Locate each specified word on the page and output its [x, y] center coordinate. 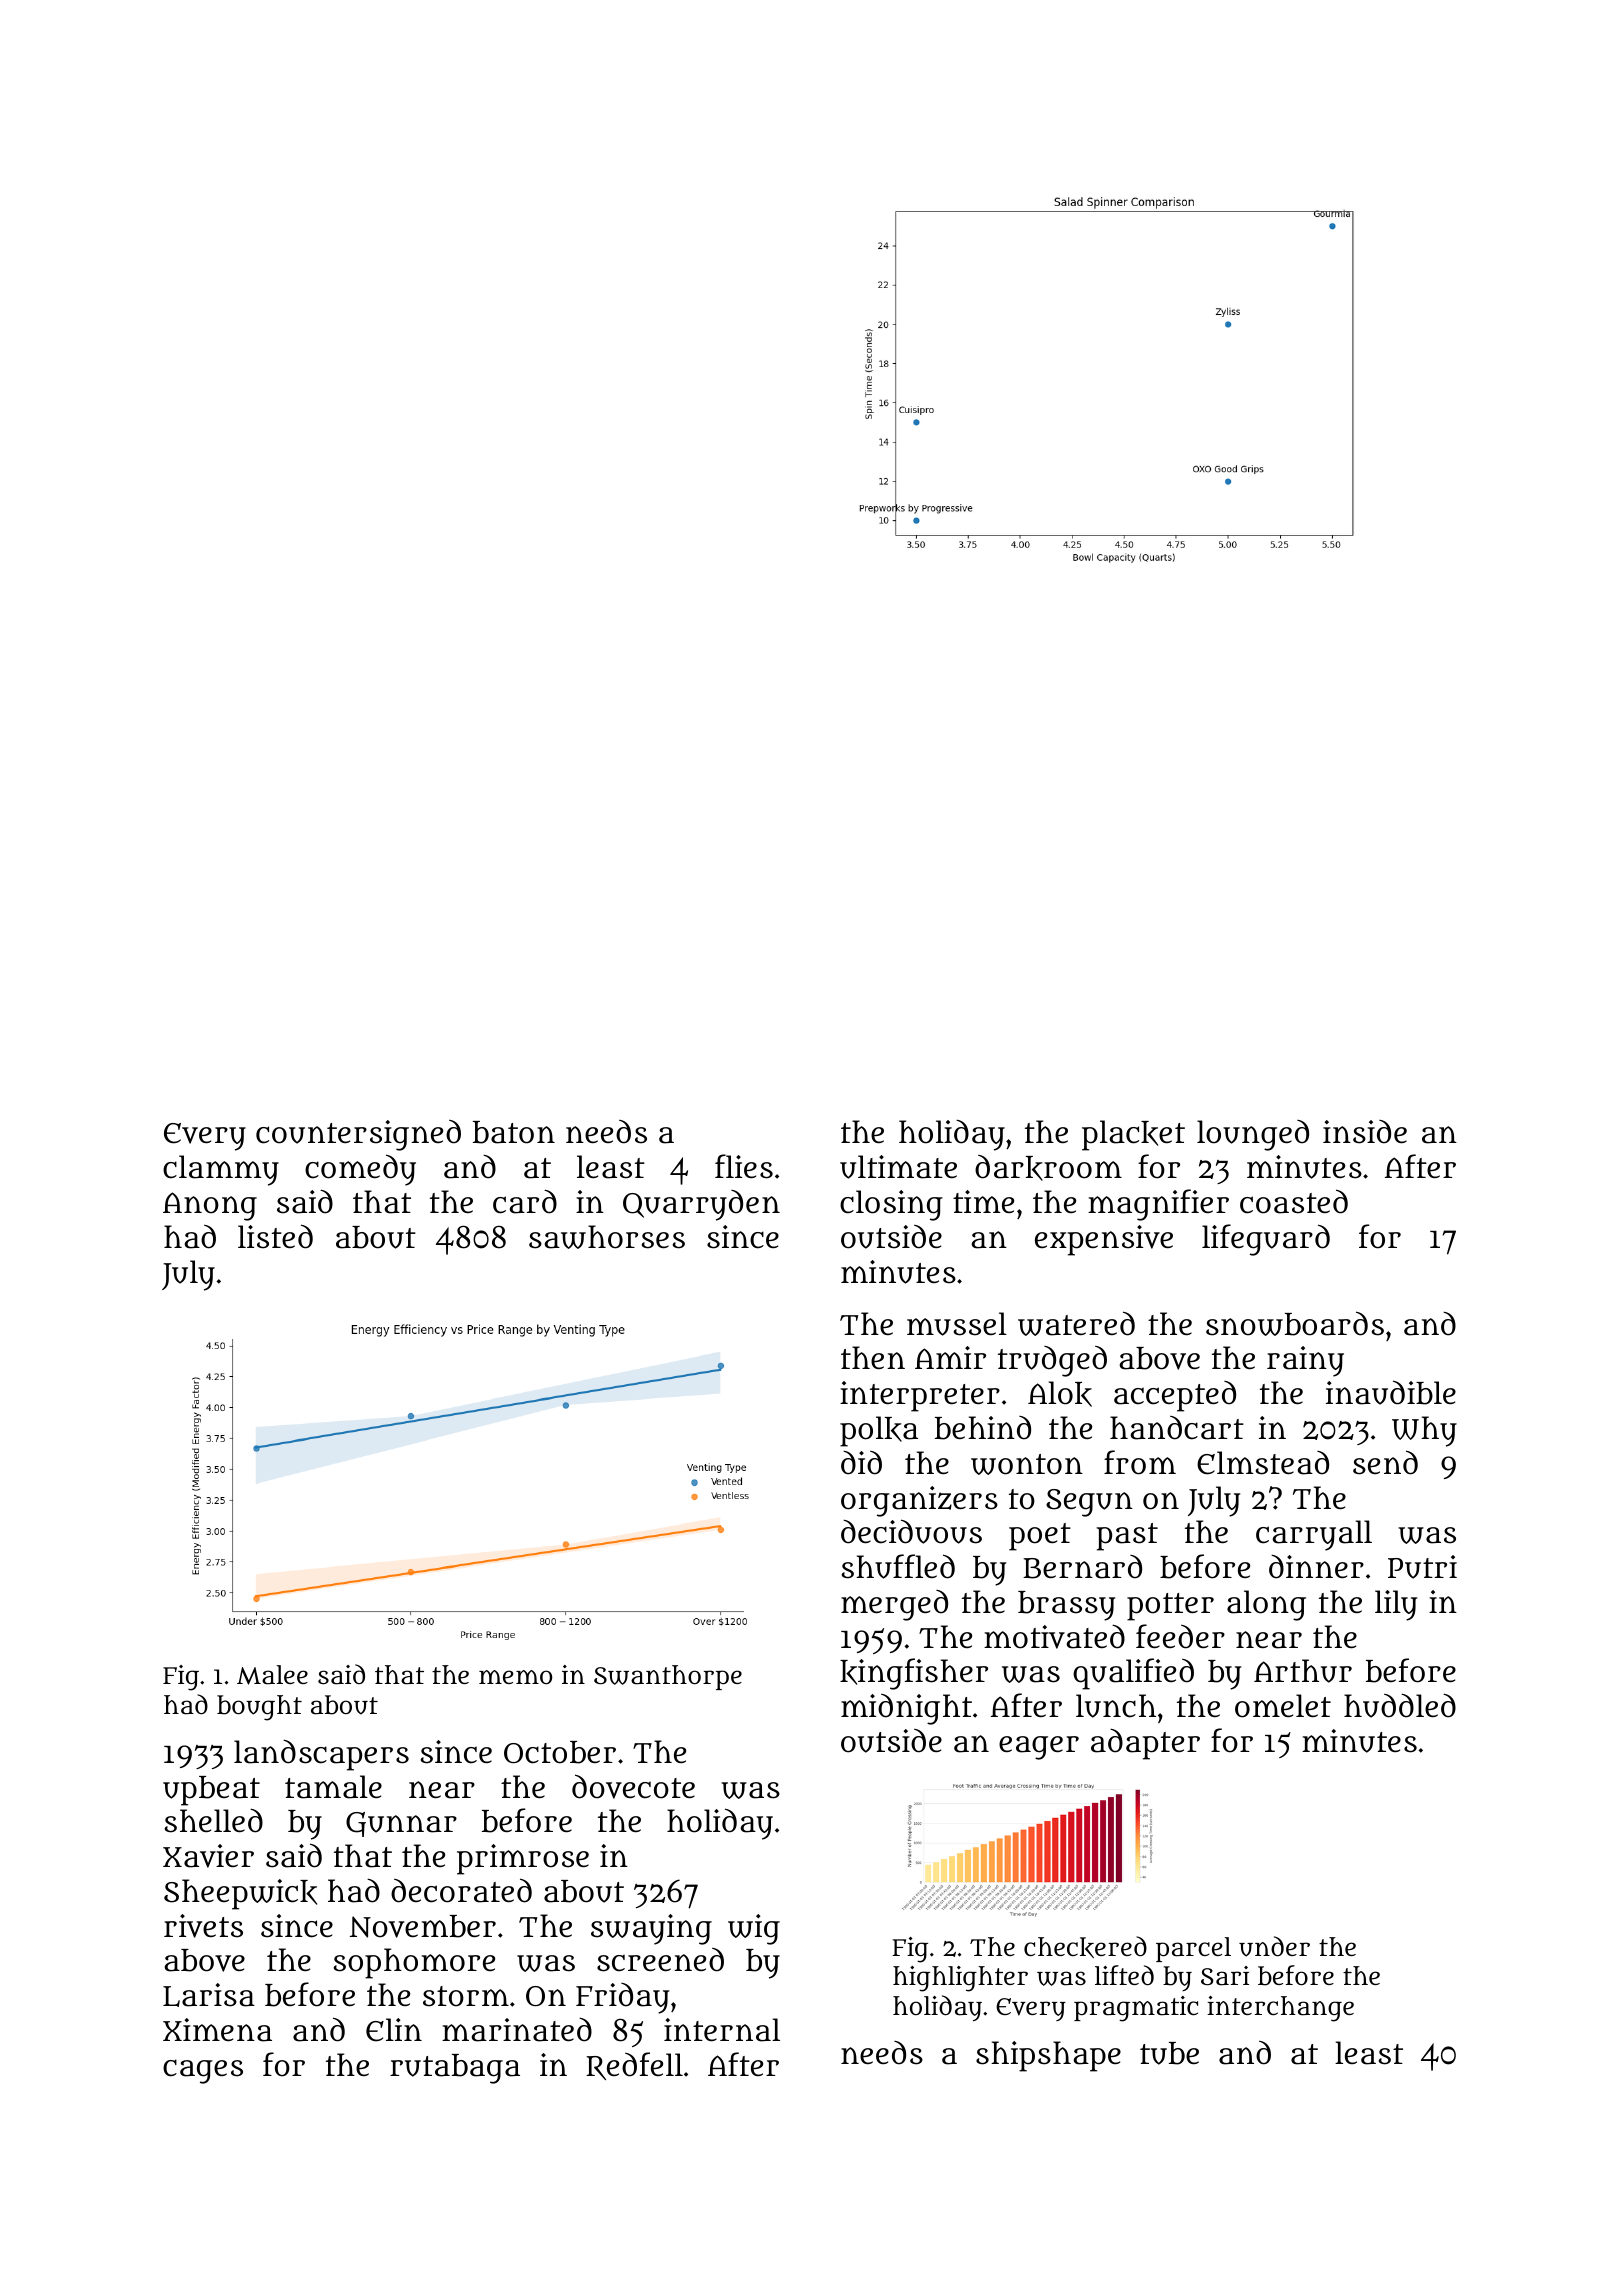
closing [891, 1205]
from [1140, 1462]
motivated [1054, 1637]
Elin [394, 2030]
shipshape [1048, 2056]
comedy [360, 1170]
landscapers [321, 1755]
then [873, 1357]
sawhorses [607, 1237]
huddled [1400, 1706]
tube [1169, 2053]
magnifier [1158, 1205]
